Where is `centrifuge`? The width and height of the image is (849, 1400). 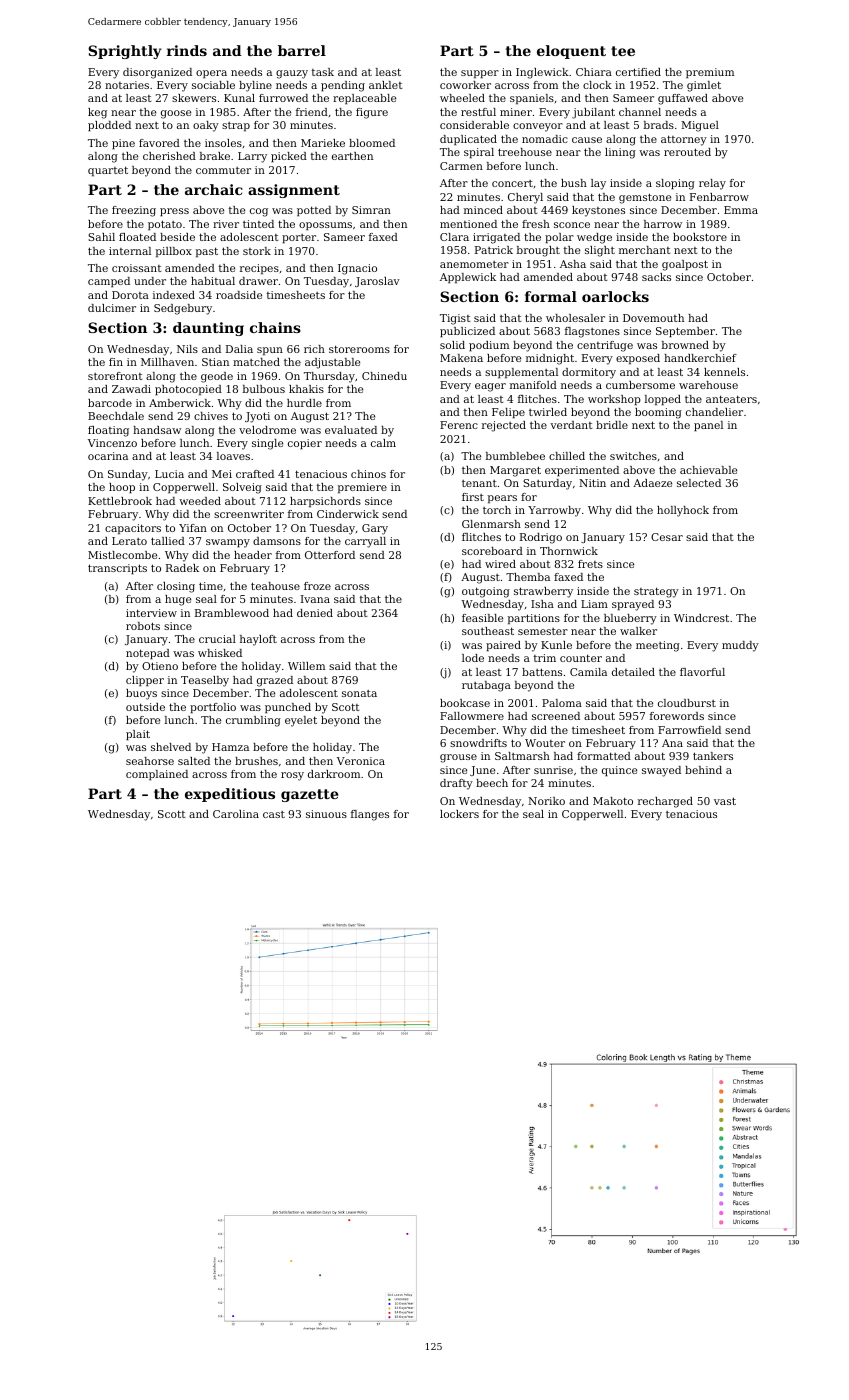 centrifuge is located at coordinates (605, 346).
